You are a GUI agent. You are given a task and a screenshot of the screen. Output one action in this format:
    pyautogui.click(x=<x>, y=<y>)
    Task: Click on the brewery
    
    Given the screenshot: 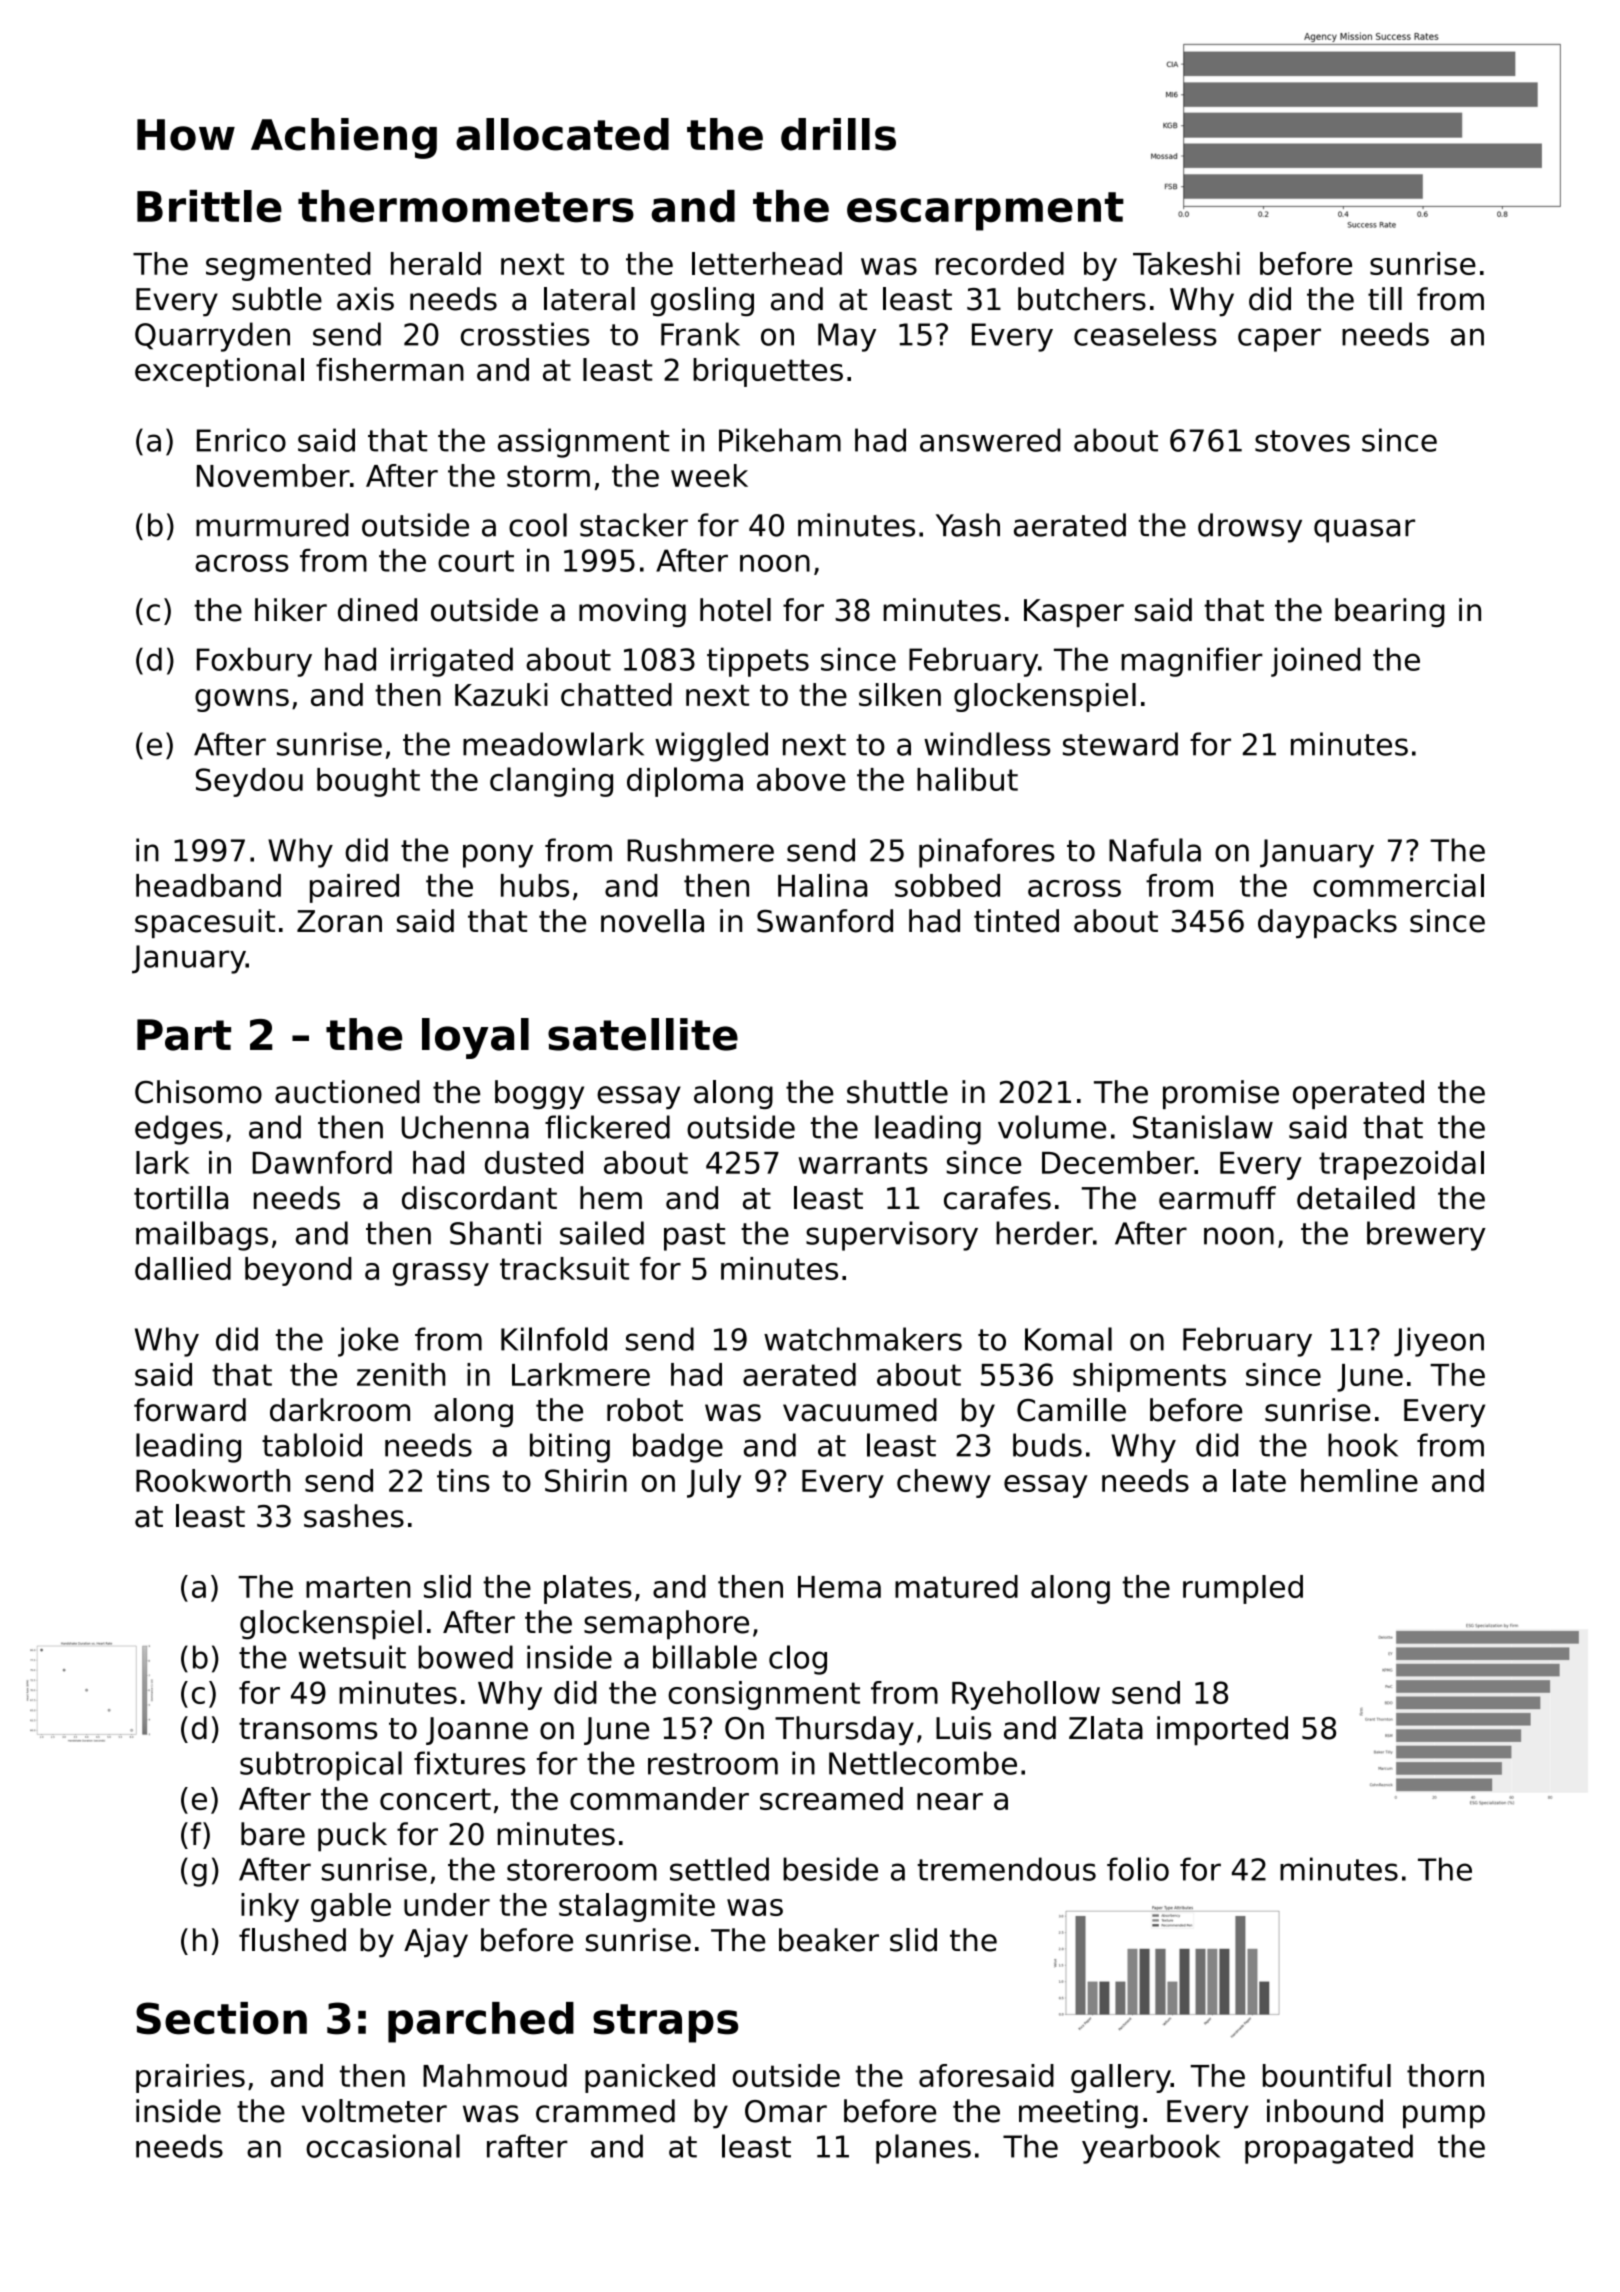 What is the action you would take?
    pyautogui.click(x=1426, y=1236)
